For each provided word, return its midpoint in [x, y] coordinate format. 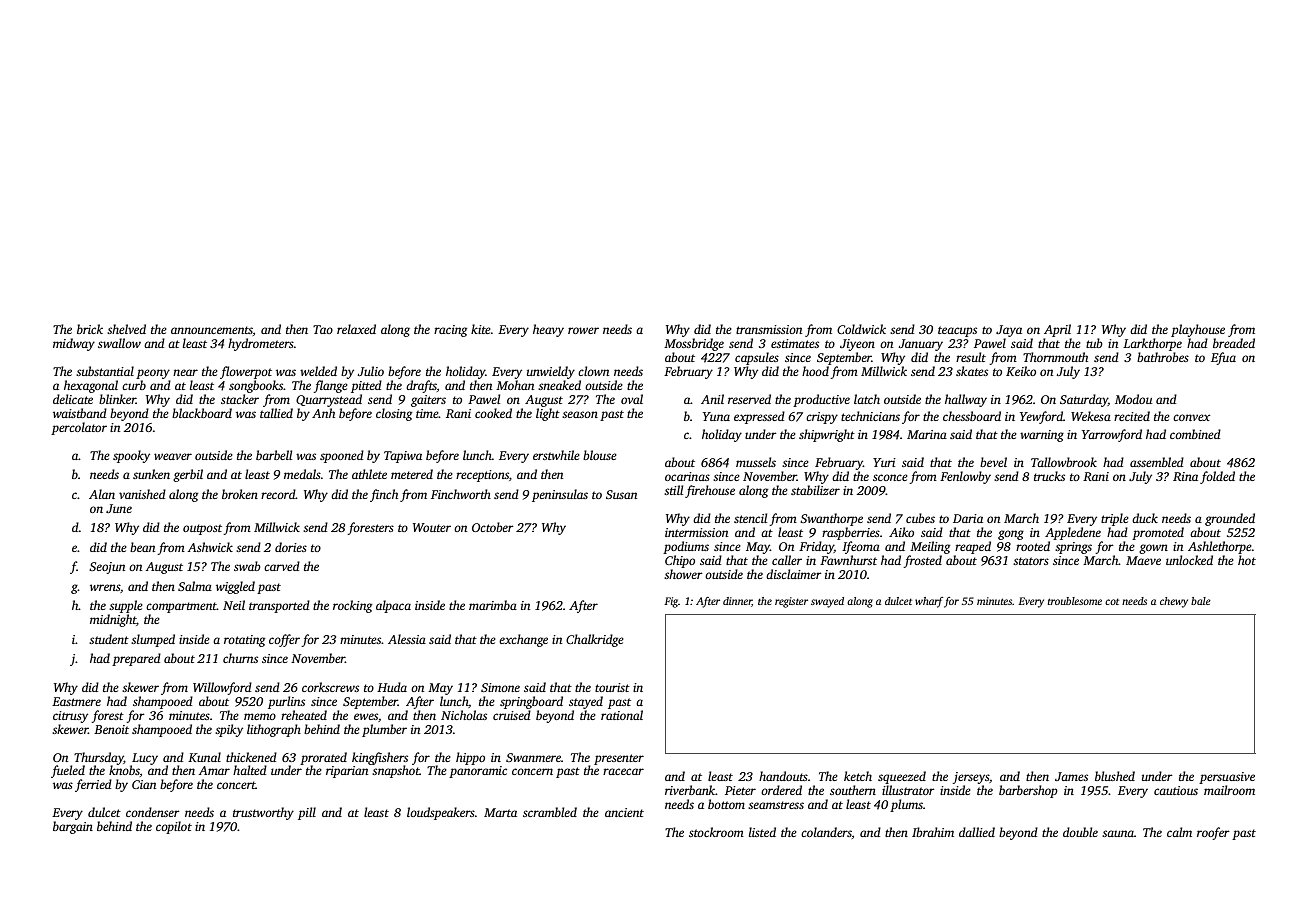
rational [622, 715]
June [119, 508]
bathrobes [1163, 357]
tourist [612, 687]
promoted [1158, 533]
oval [632, 399]
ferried [93, 785]
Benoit [111, 729]
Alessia [407, 639]
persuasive [1227, 778]
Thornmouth [1055, 357]
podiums [686, 547]
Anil [712, 399]
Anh [323, 413]
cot [1112, 601]
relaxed [356, 329]
